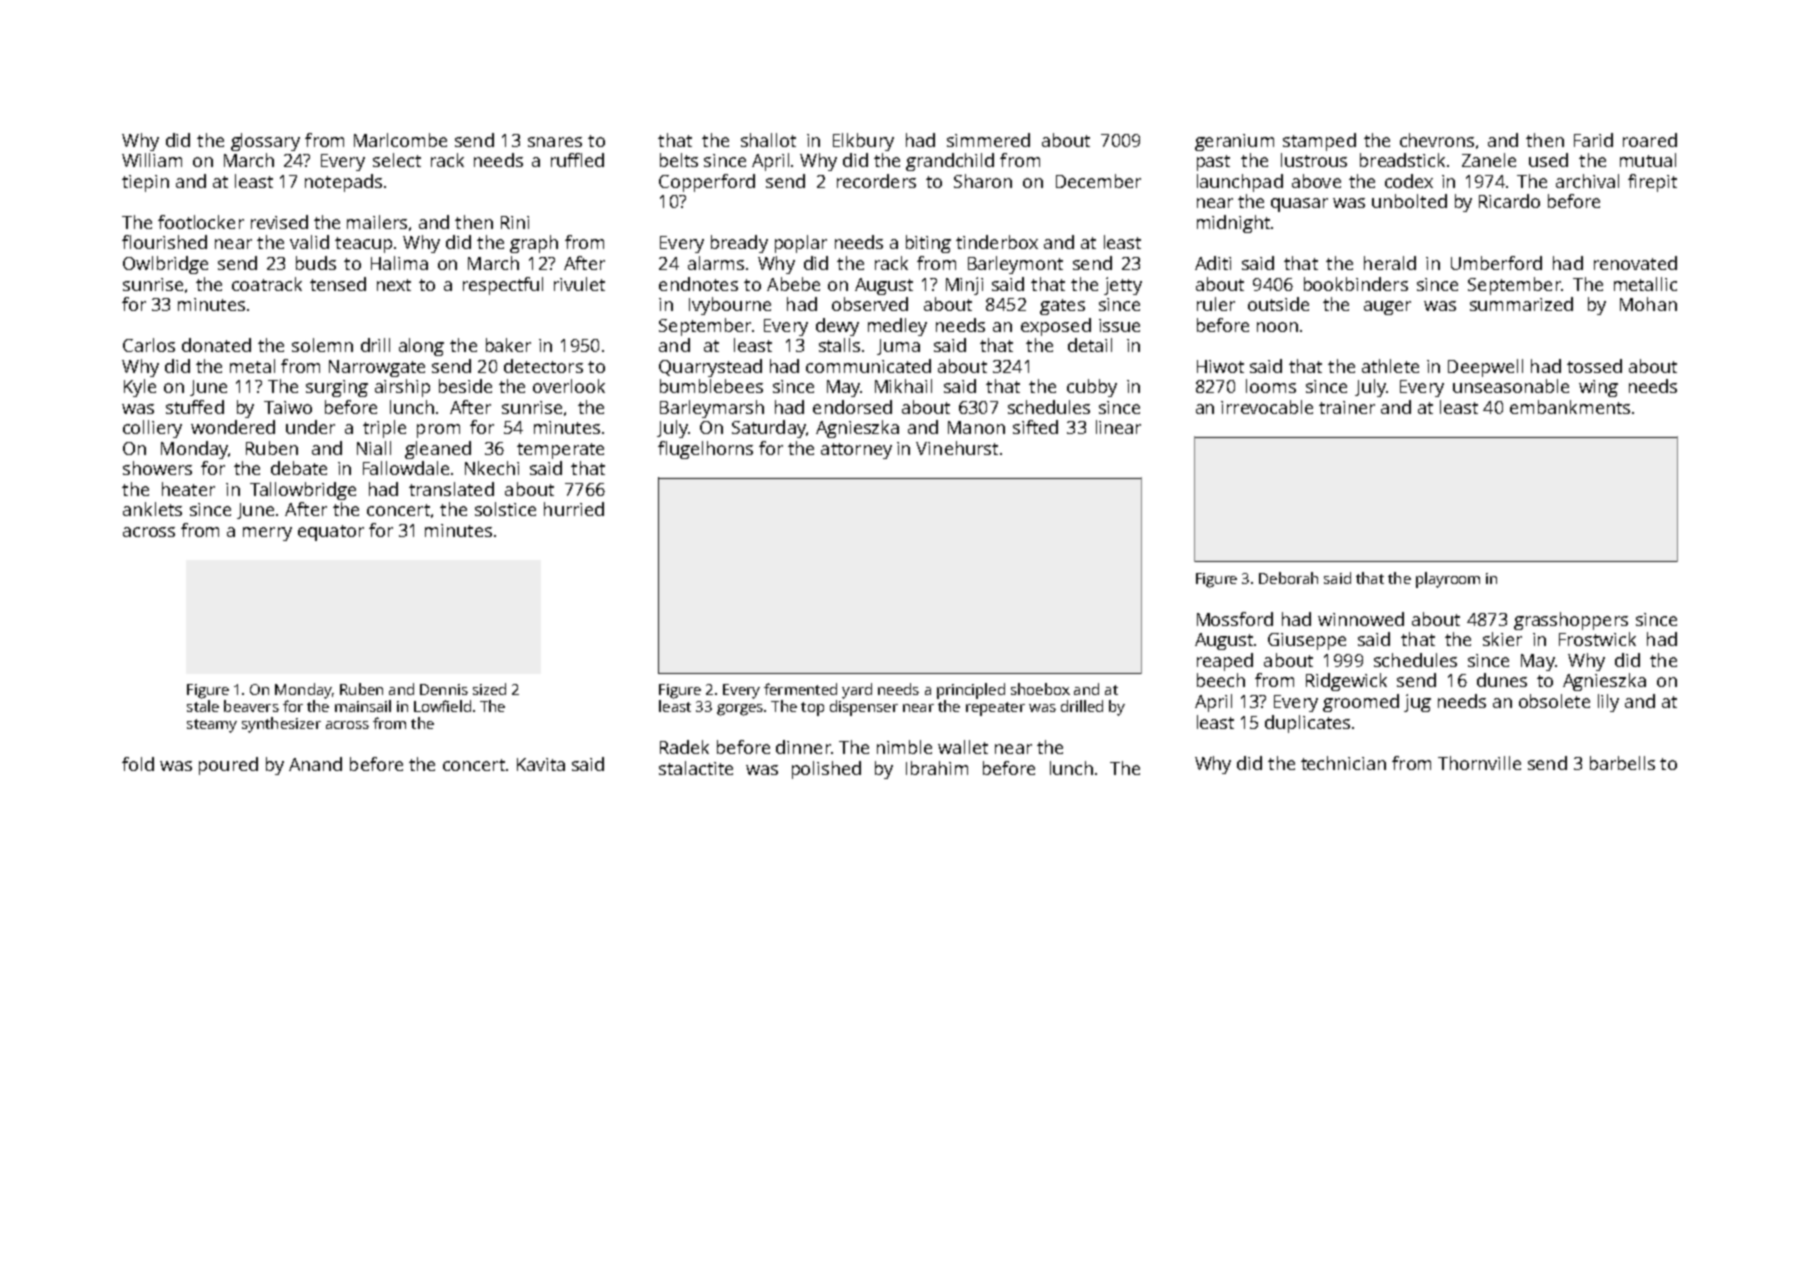 The image size is (1800, 1273). I want to click on Anand, so click(315, 764).
